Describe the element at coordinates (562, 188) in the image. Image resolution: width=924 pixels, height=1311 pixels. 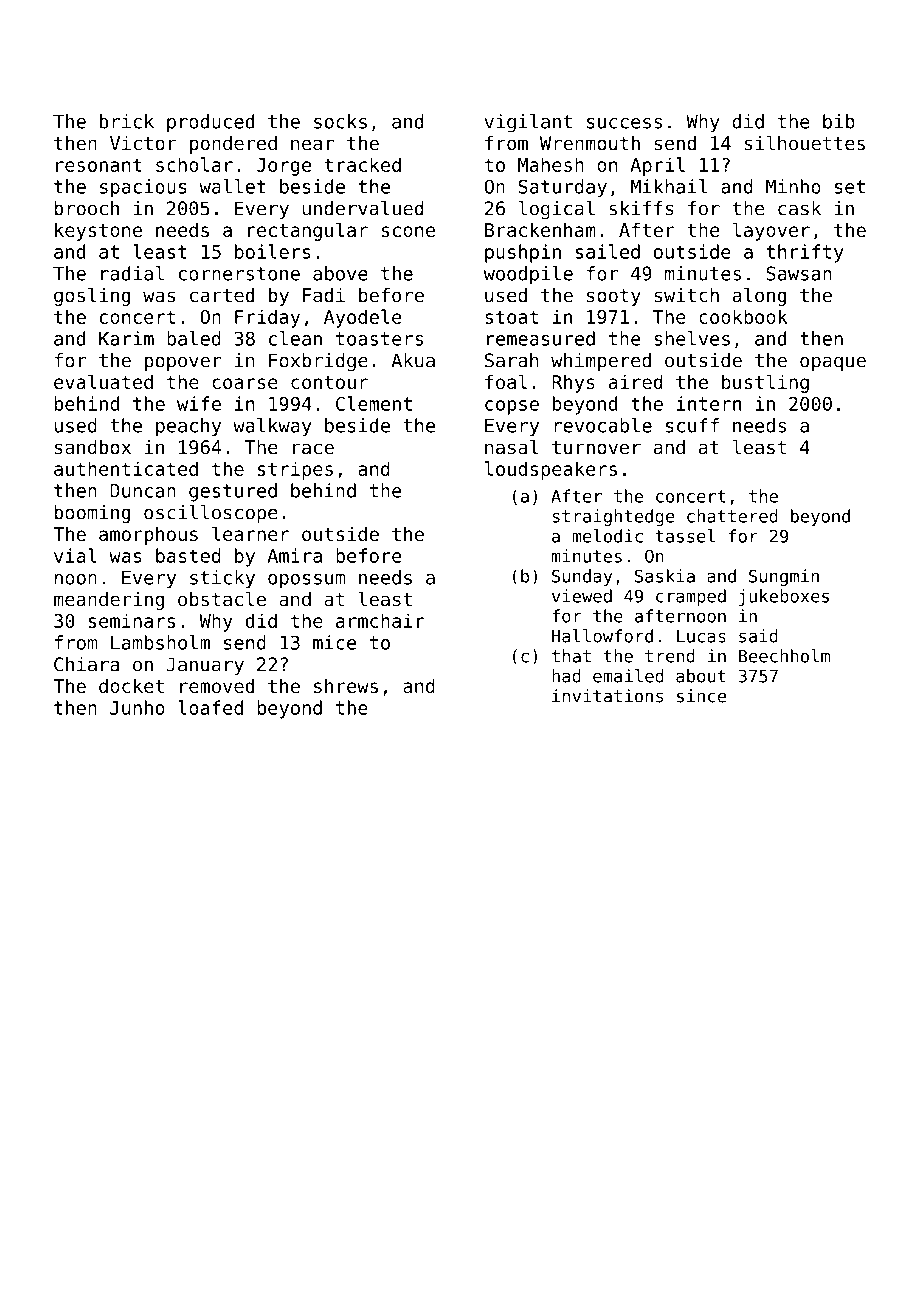
I see `Saturday` at that location.
